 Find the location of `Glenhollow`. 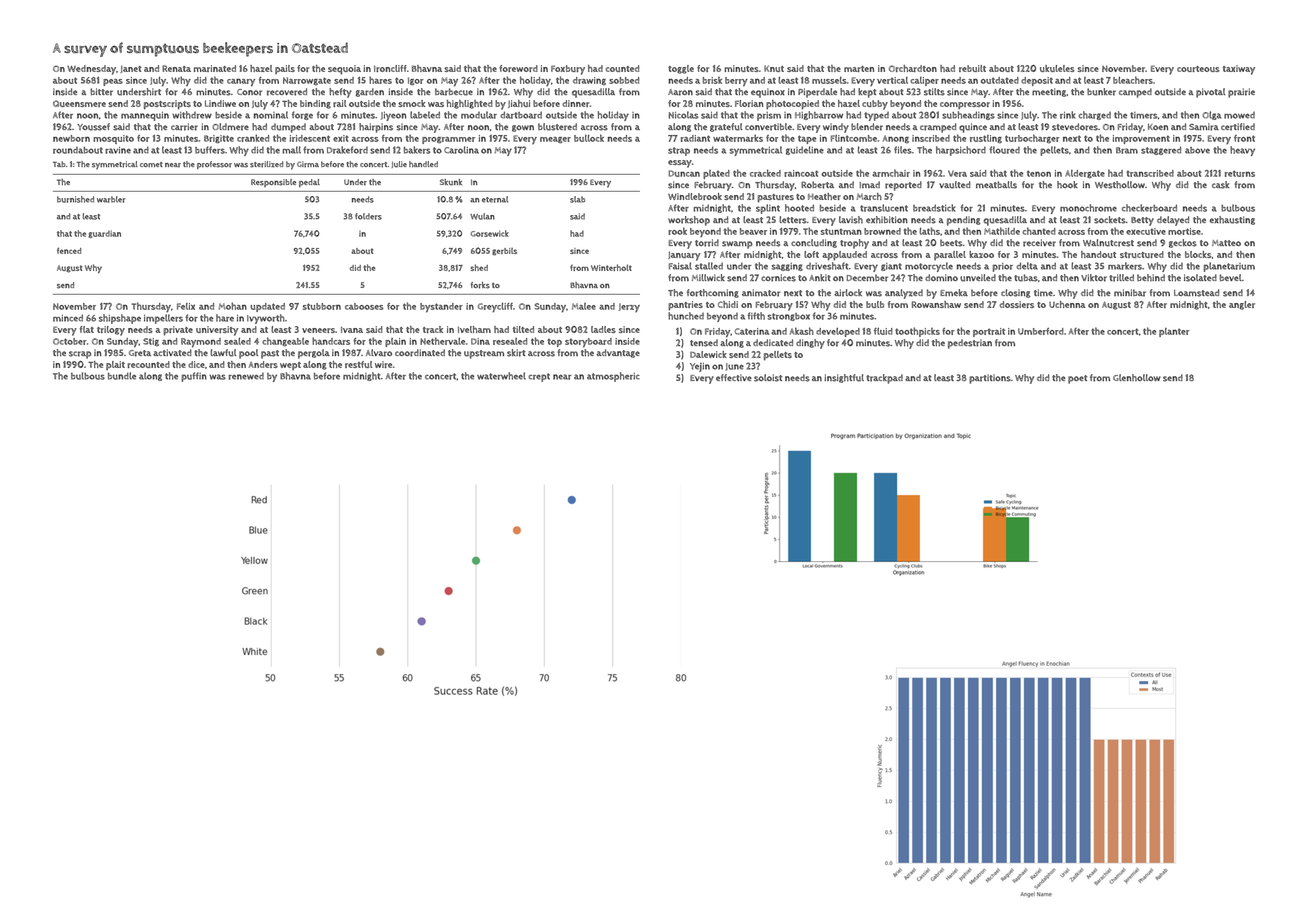

Glenhollow is located at coordinates (1137, 377).
